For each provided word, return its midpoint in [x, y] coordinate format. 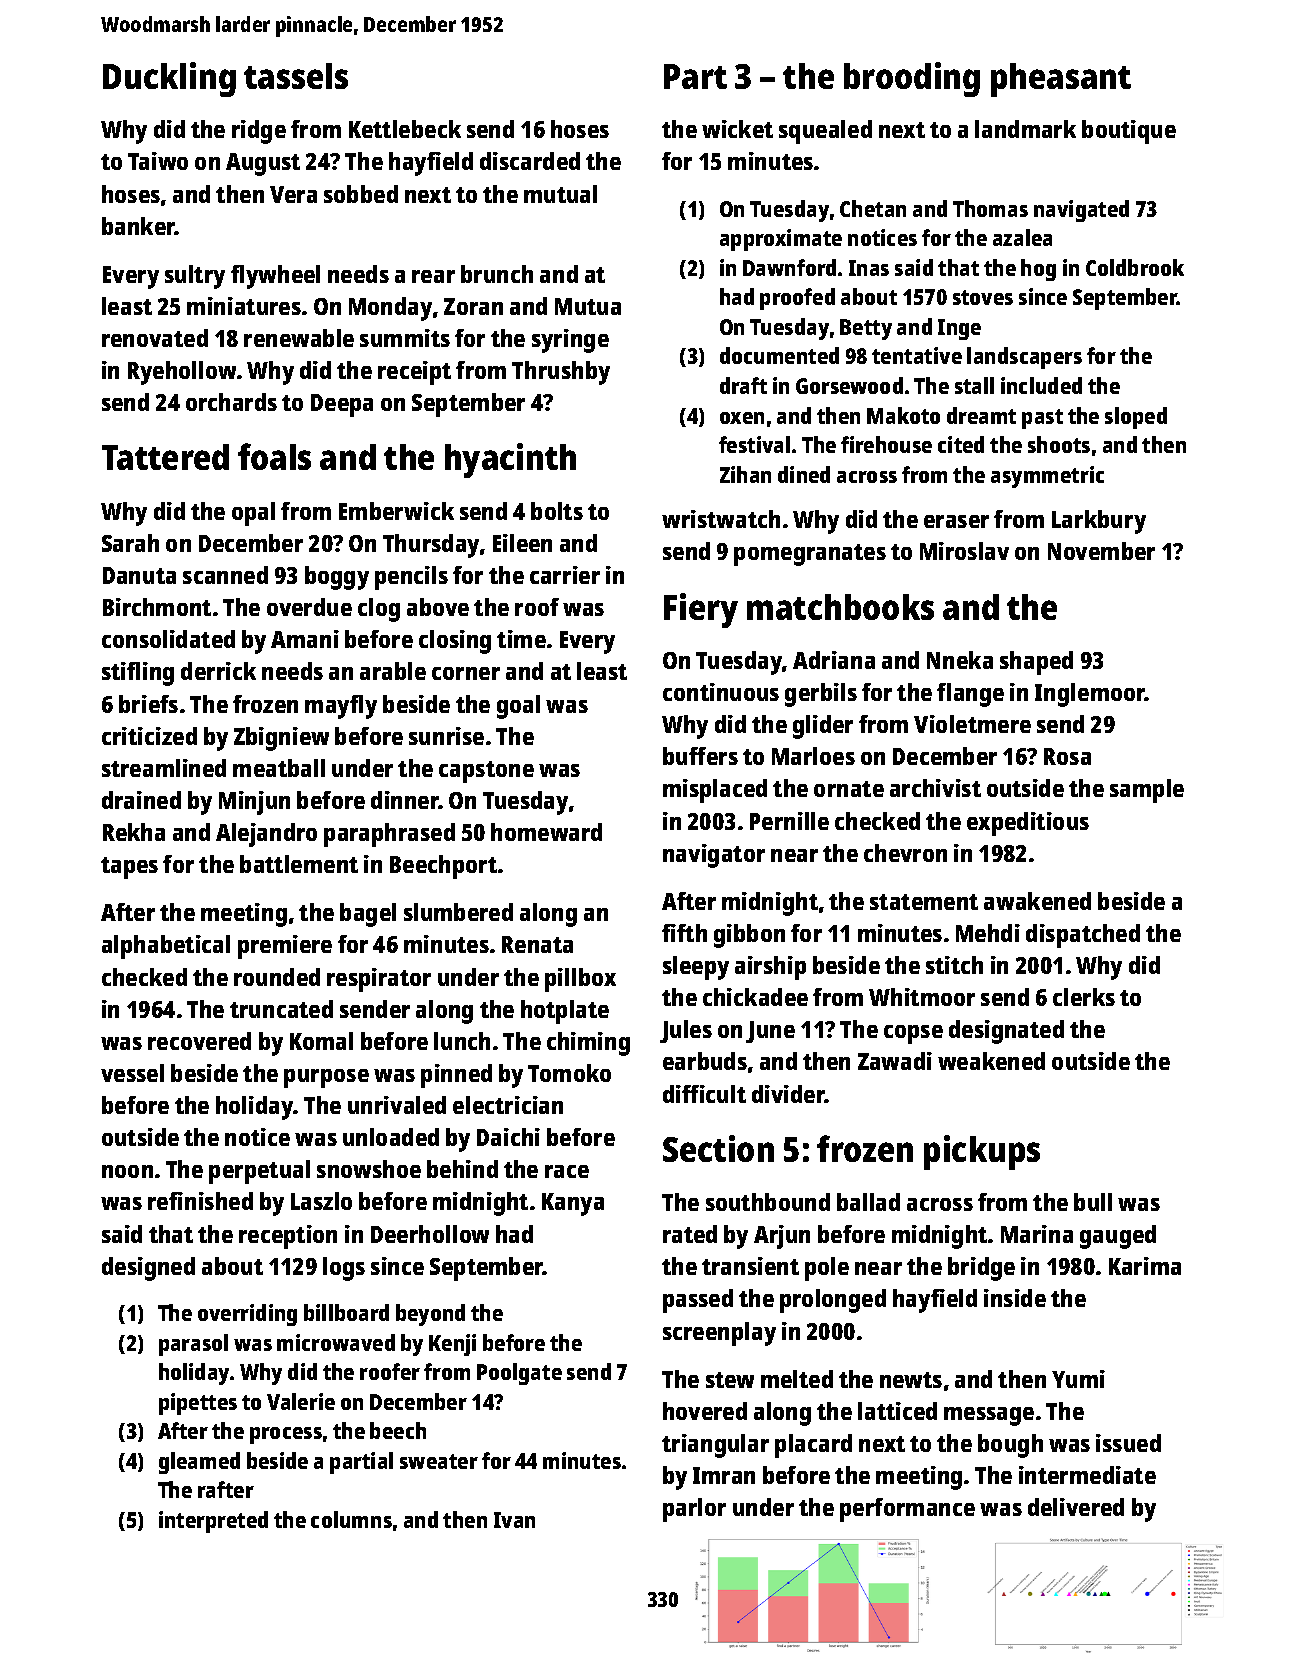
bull [1093, 1202]
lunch [462, 1041]
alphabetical [166, 947]
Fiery [701, 610]
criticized [149, 736]
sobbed [361, 194]
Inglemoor [1090, 695]
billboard [346, 1312]
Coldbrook [1135, 267]
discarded [530, 161]
